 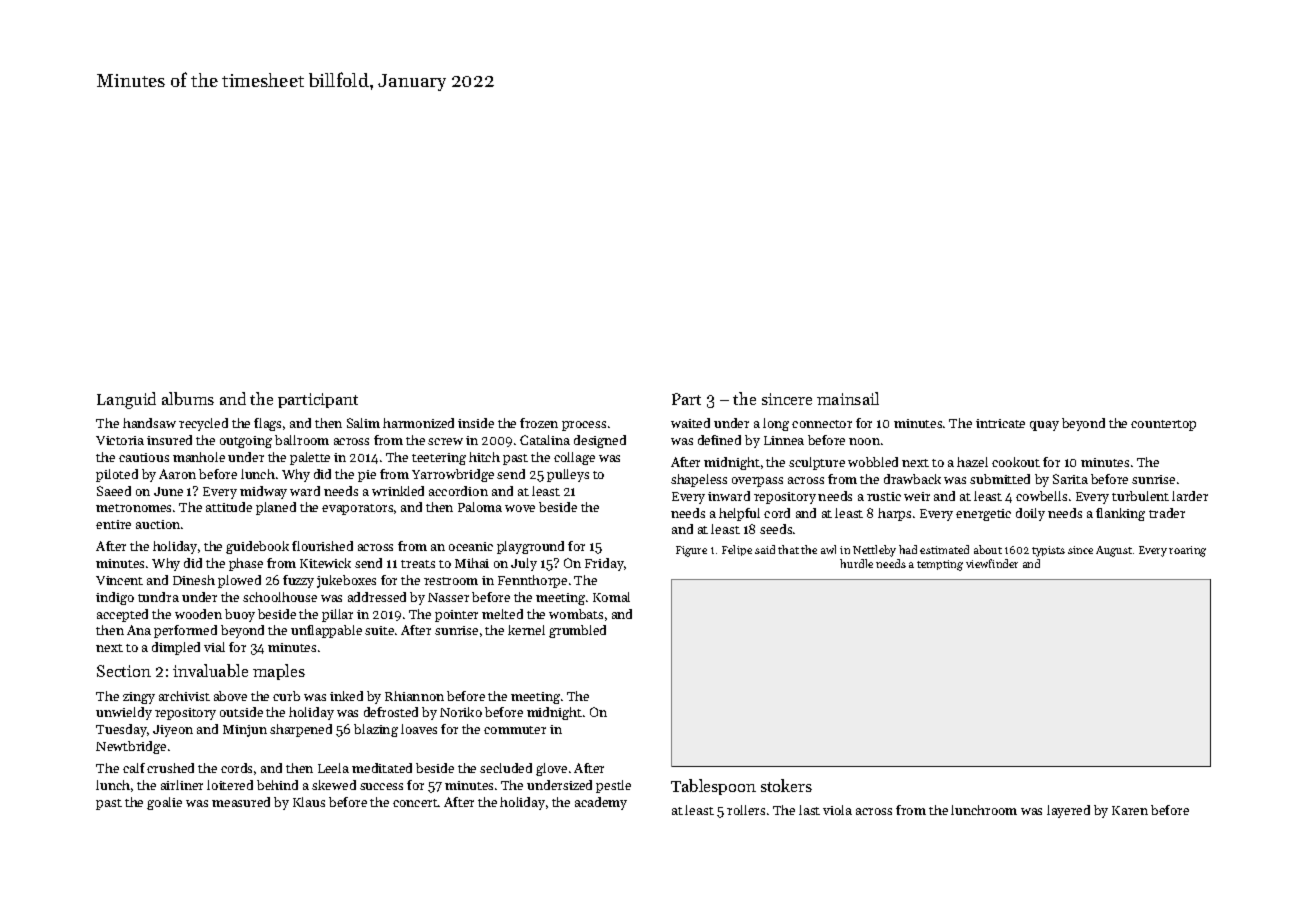 I want to click on seeds, so click(x=776, y=529).
